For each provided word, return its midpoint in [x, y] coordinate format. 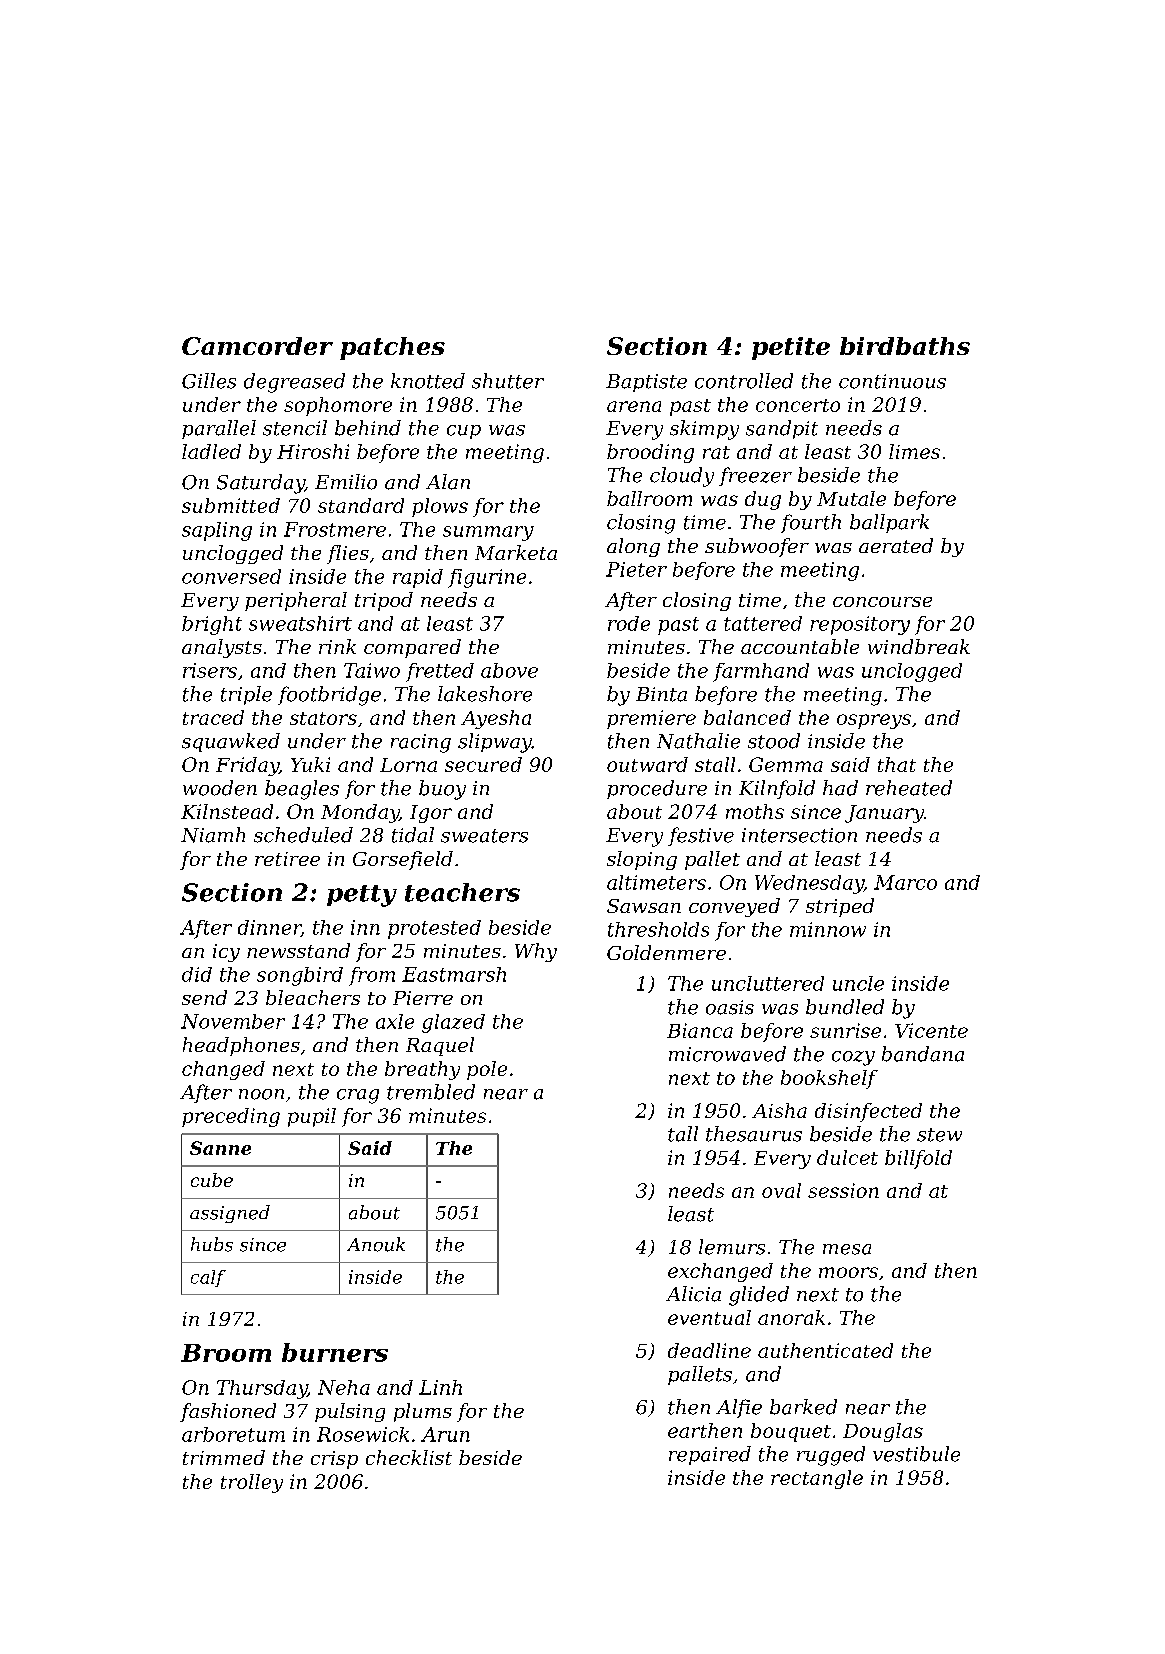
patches [392, 348]
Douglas [883, 1432]
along [633, 547]
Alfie [739, 1408]
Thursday [262, 1389]
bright [212, 625]
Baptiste [646, 383]
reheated [909, 788]
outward [647, 764]
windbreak [919, 646]
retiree [287, 859]
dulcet [847, 1157]
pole [487, 1070]
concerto [798, 405]
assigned [230, 1214]
